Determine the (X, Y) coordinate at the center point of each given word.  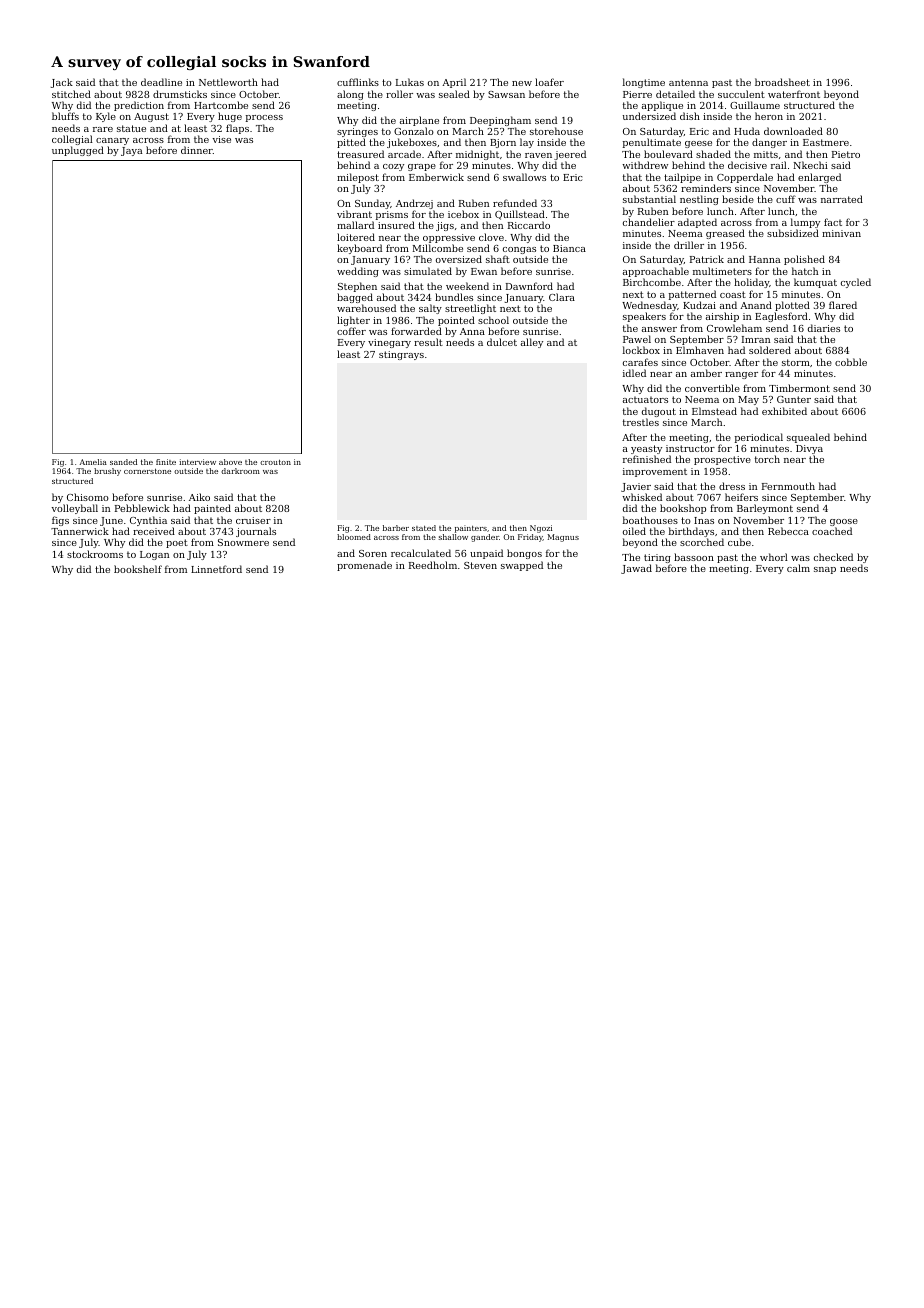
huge (230, 117)
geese (698, 144)
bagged (355, 298)
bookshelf (138, 569)
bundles (454, 297)
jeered (570, 155)
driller (689, 245)
